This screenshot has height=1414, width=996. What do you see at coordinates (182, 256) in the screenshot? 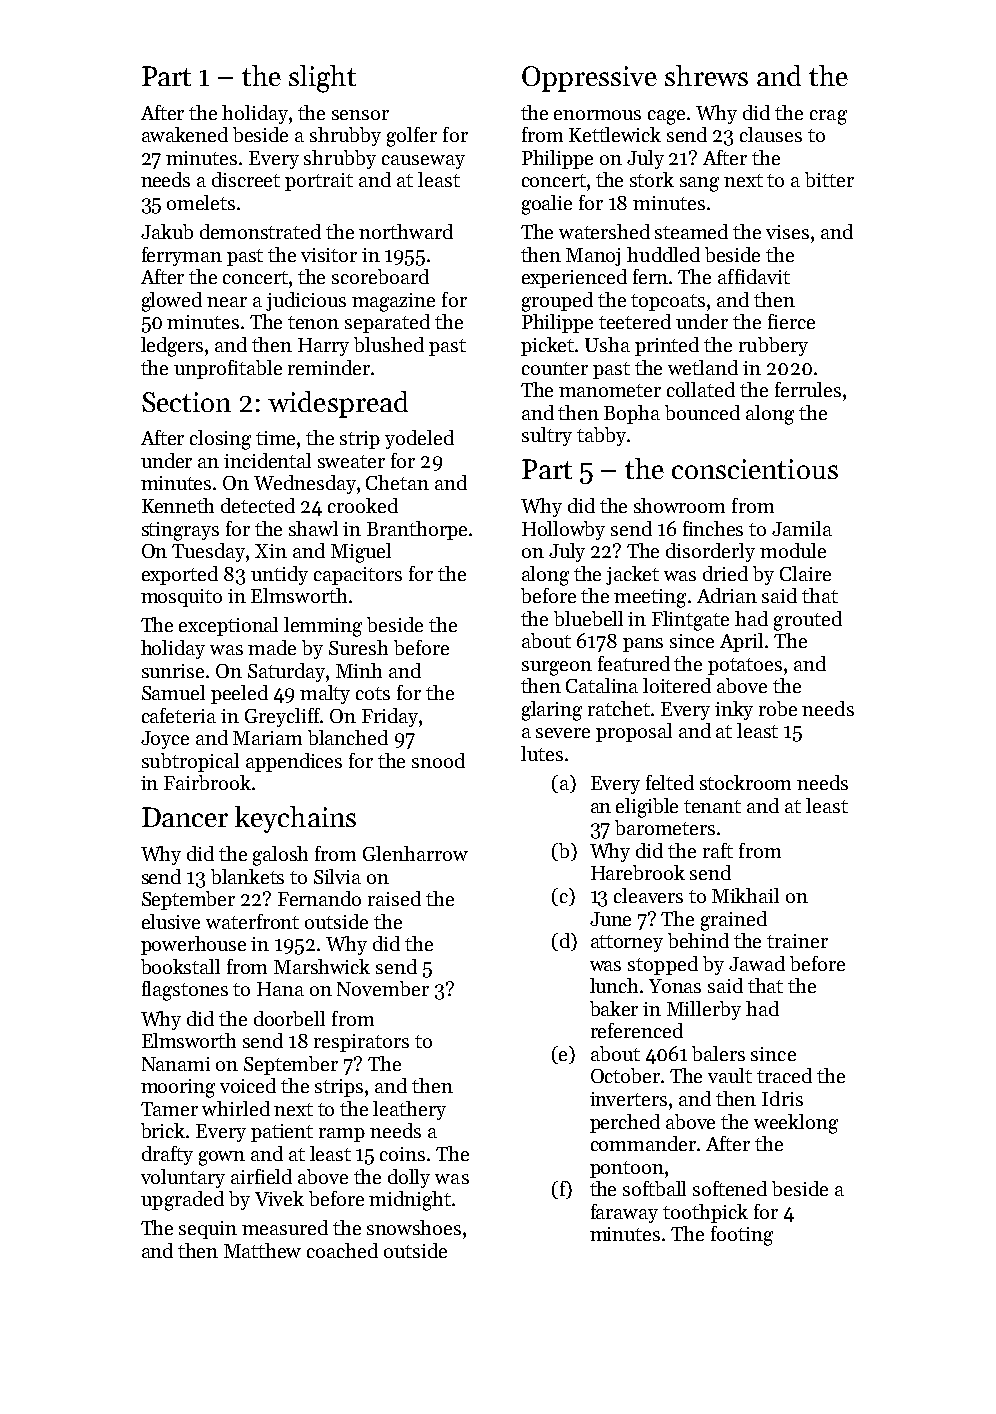
I see `ferryman` at bounding box center [182, 256].
